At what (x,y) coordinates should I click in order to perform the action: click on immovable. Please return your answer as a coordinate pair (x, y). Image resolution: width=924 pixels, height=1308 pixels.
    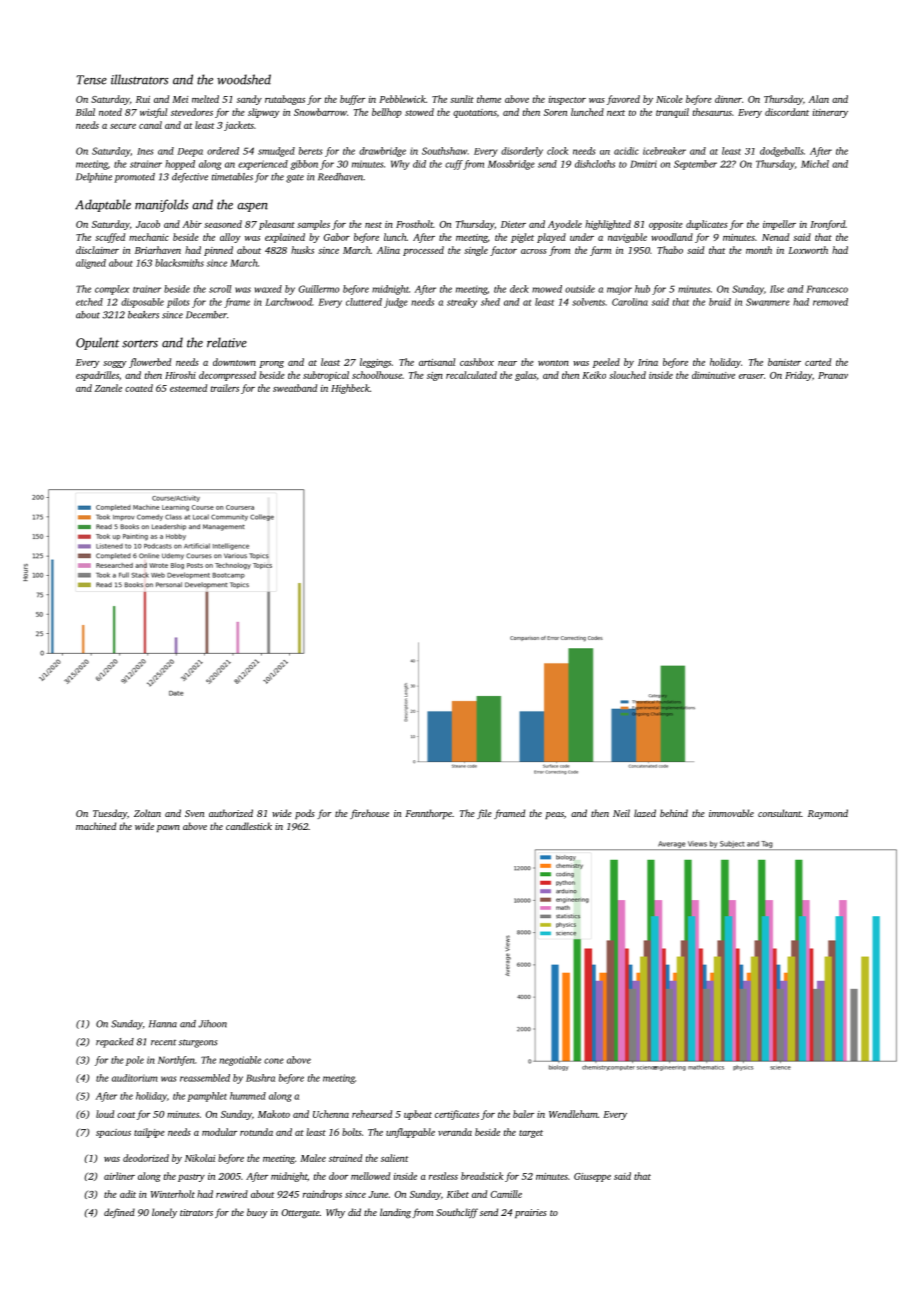
    Looking at the image, I should click on (731, 813).
